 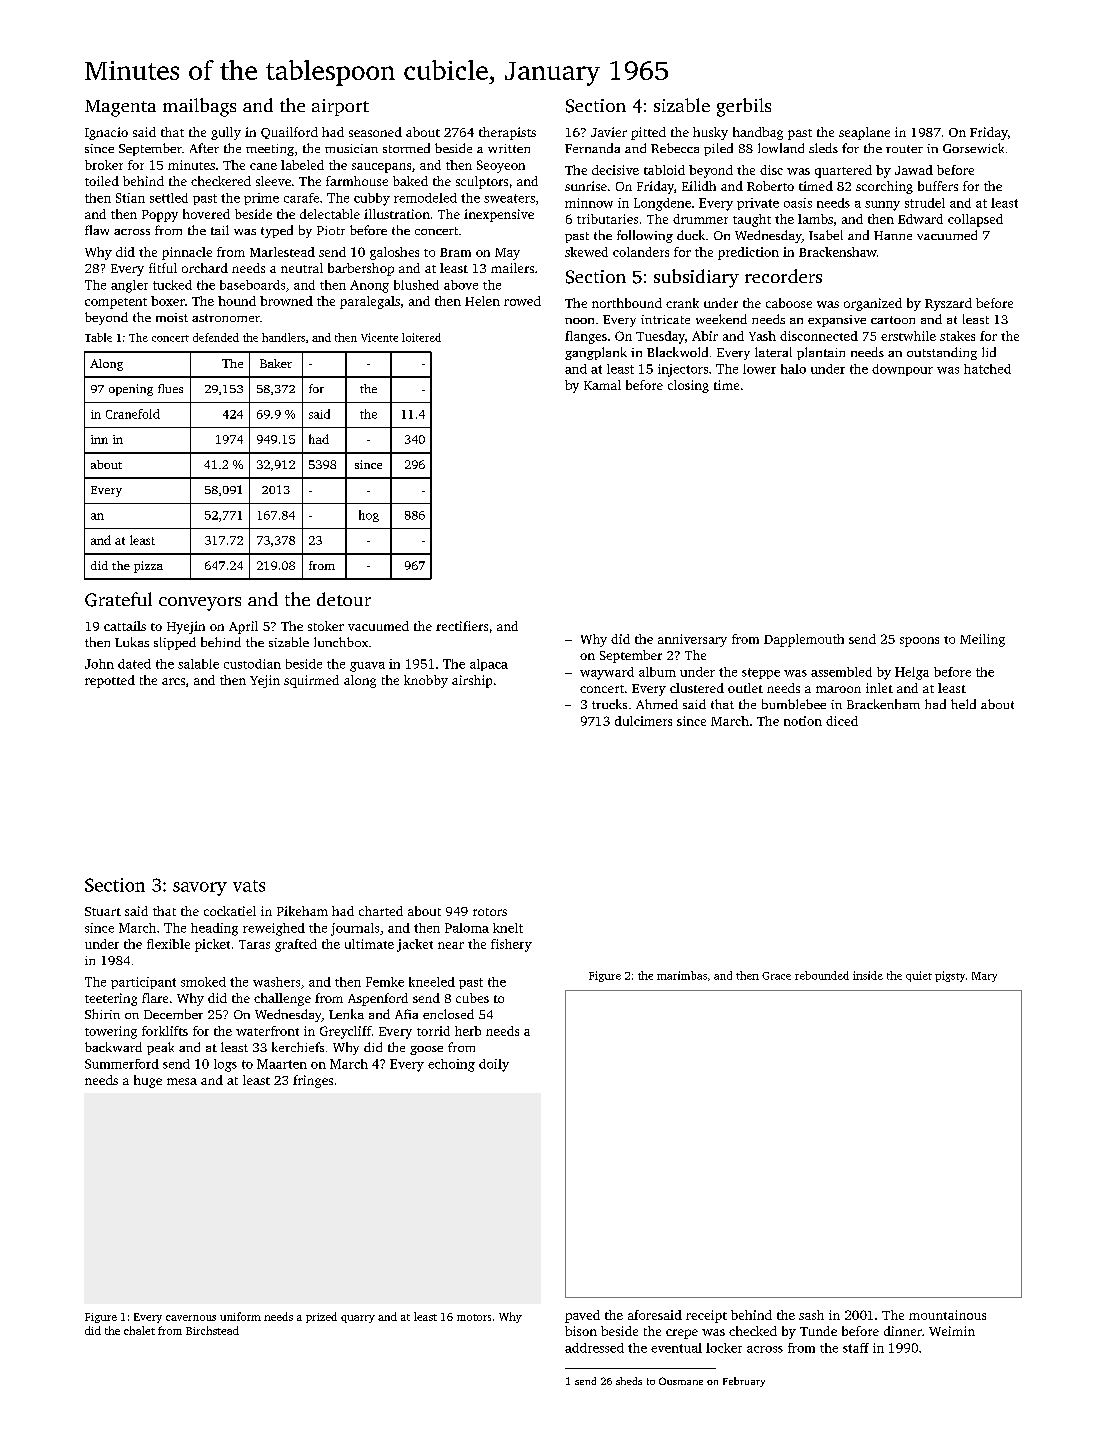 I want to click on gerbils, so click(x=744, y=107).
